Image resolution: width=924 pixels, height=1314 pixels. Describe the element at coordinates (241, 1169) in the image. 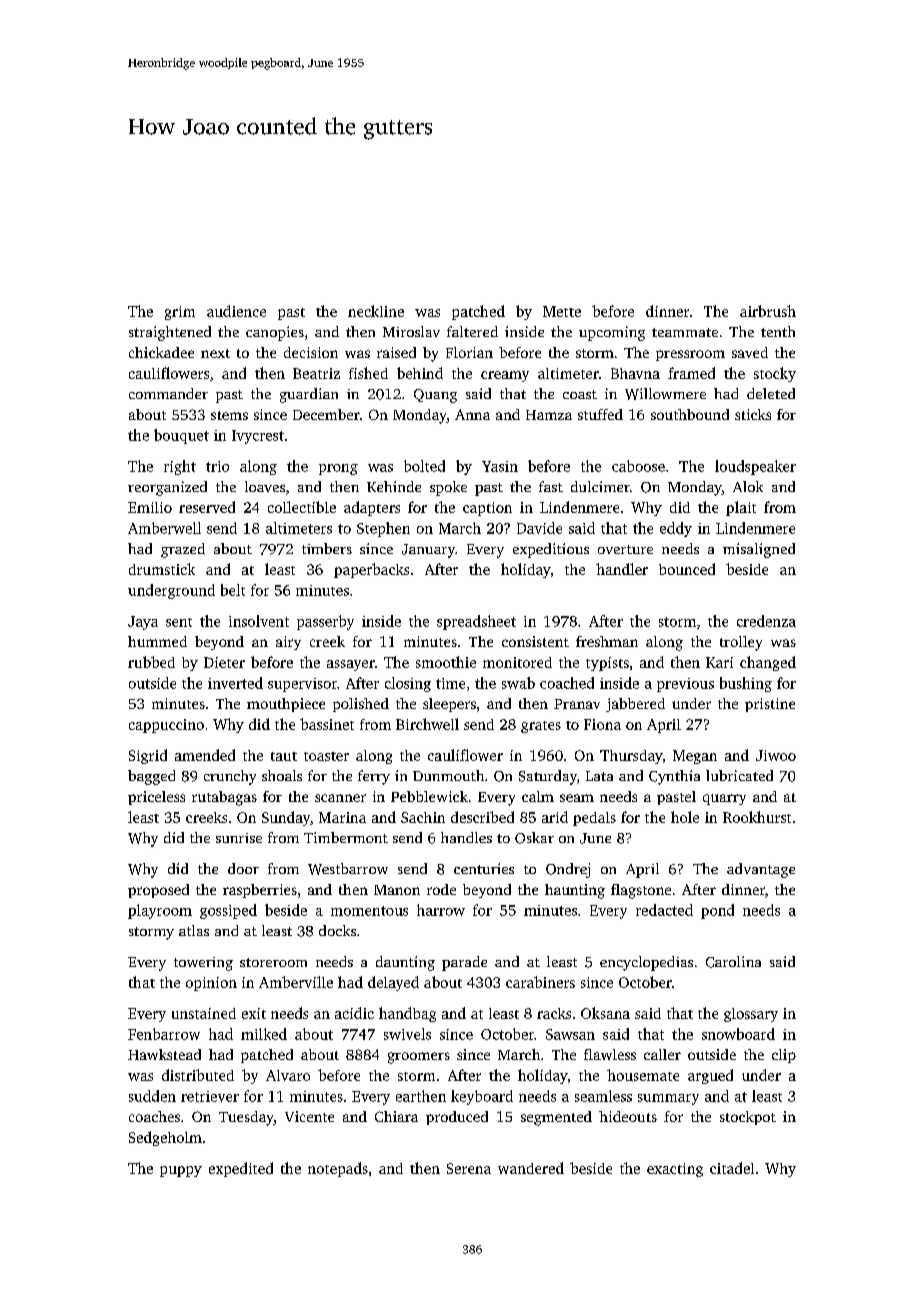

I see `expedited` at that location.
